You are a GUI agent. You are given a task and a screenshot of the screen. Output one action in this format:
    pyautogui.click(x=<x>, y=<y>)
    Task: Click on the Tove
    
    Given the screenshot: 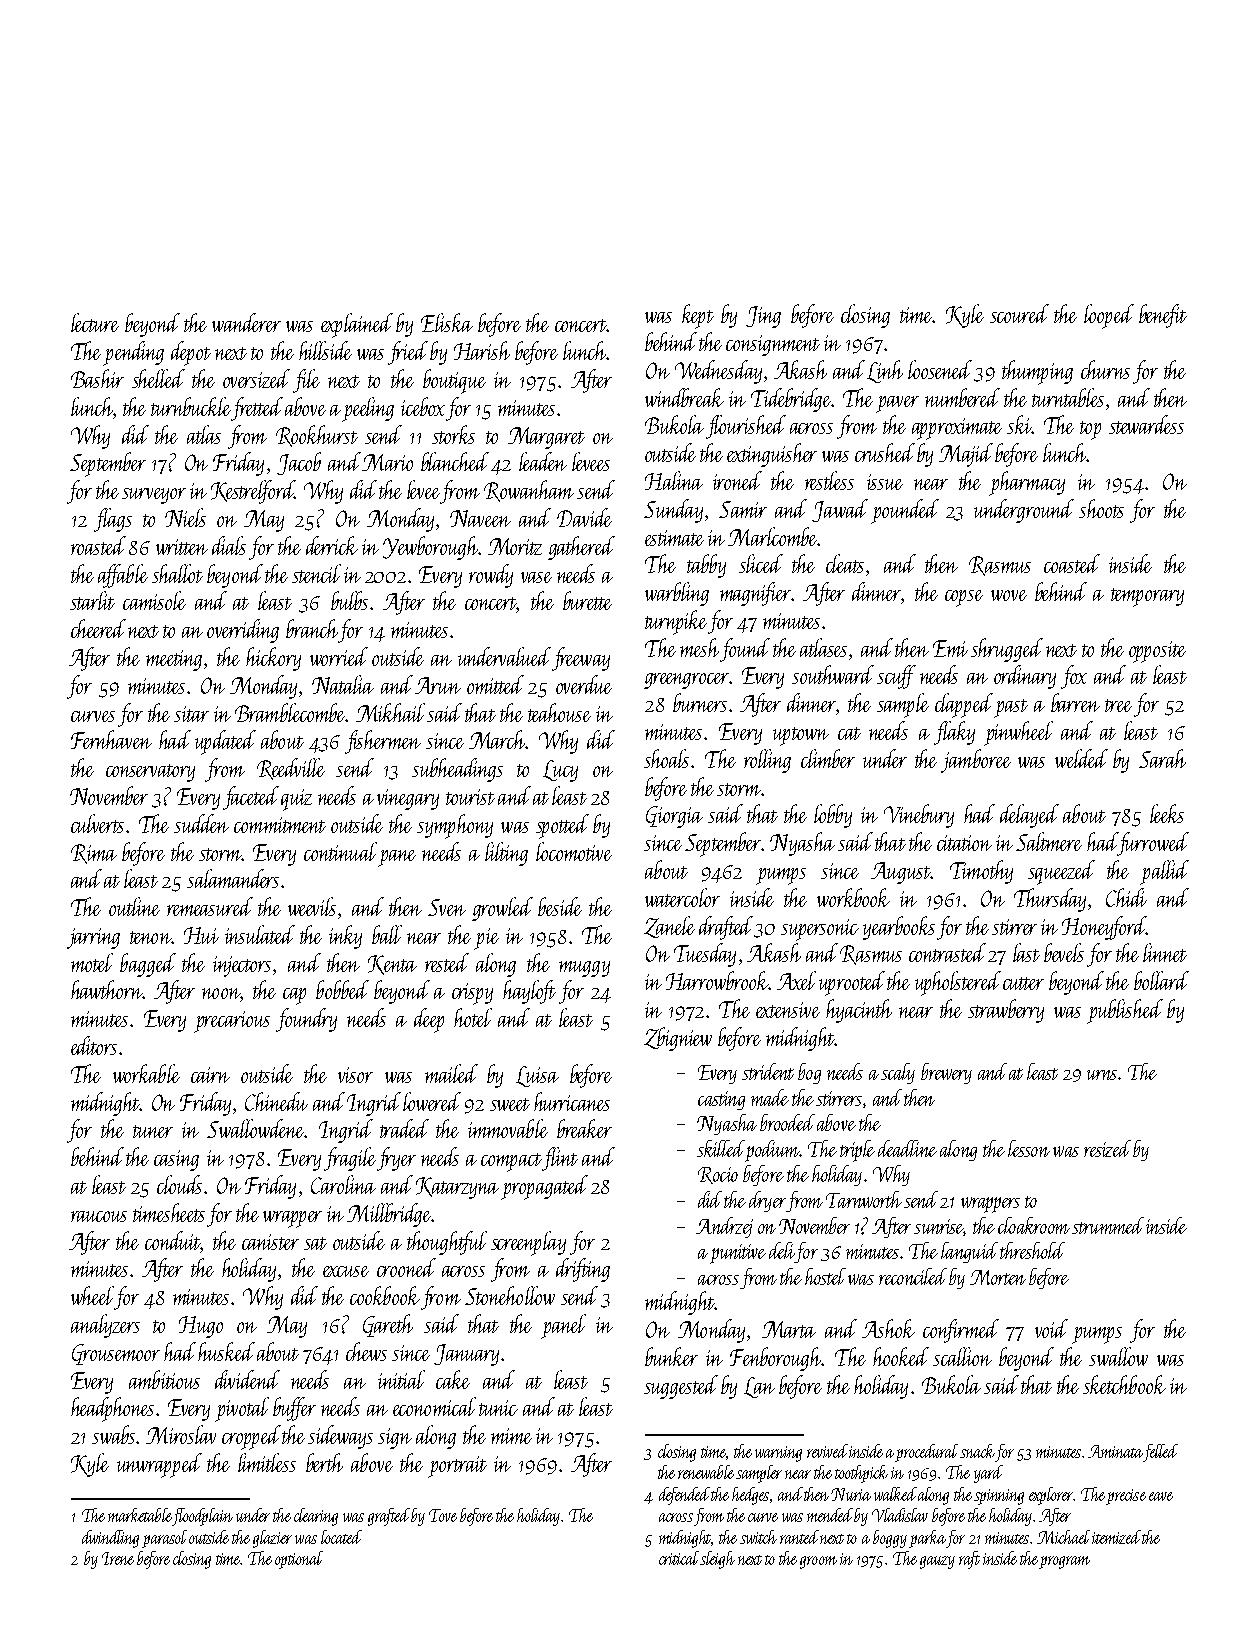 What is the action you would take?
    pyautogui.click(x=443, y=1515)
